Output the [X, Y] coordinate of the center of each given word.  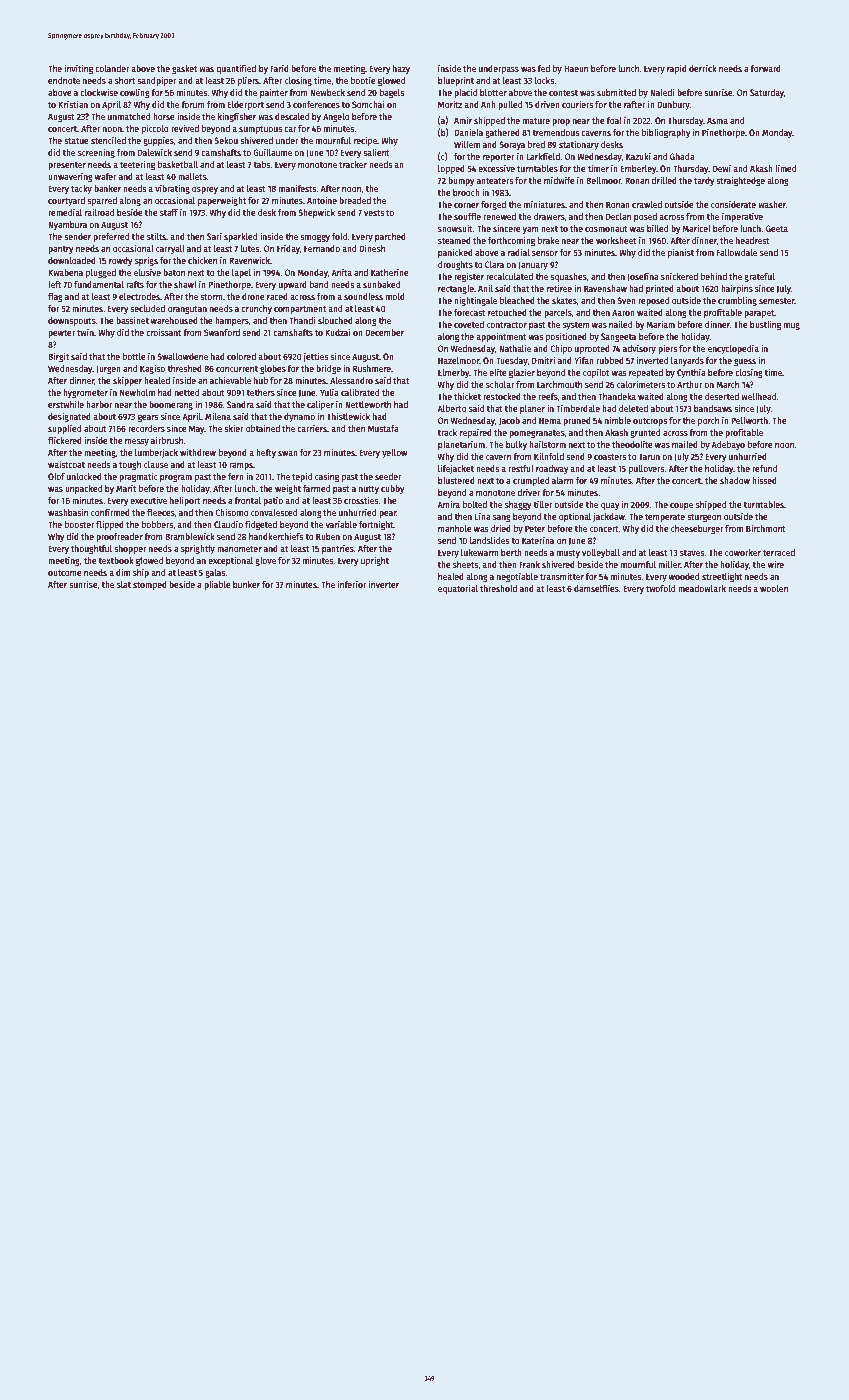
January [533, 265]
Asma [717, 120]
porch [708, 421]
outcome [65, 573]
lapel [241, 273]
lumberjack [156, 453]
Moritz [450, 104]
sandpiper [157, 81]
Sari [214, 236]
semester [777, 301]
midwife [559, 180]
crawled [647, 204]
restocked [502, 396]
